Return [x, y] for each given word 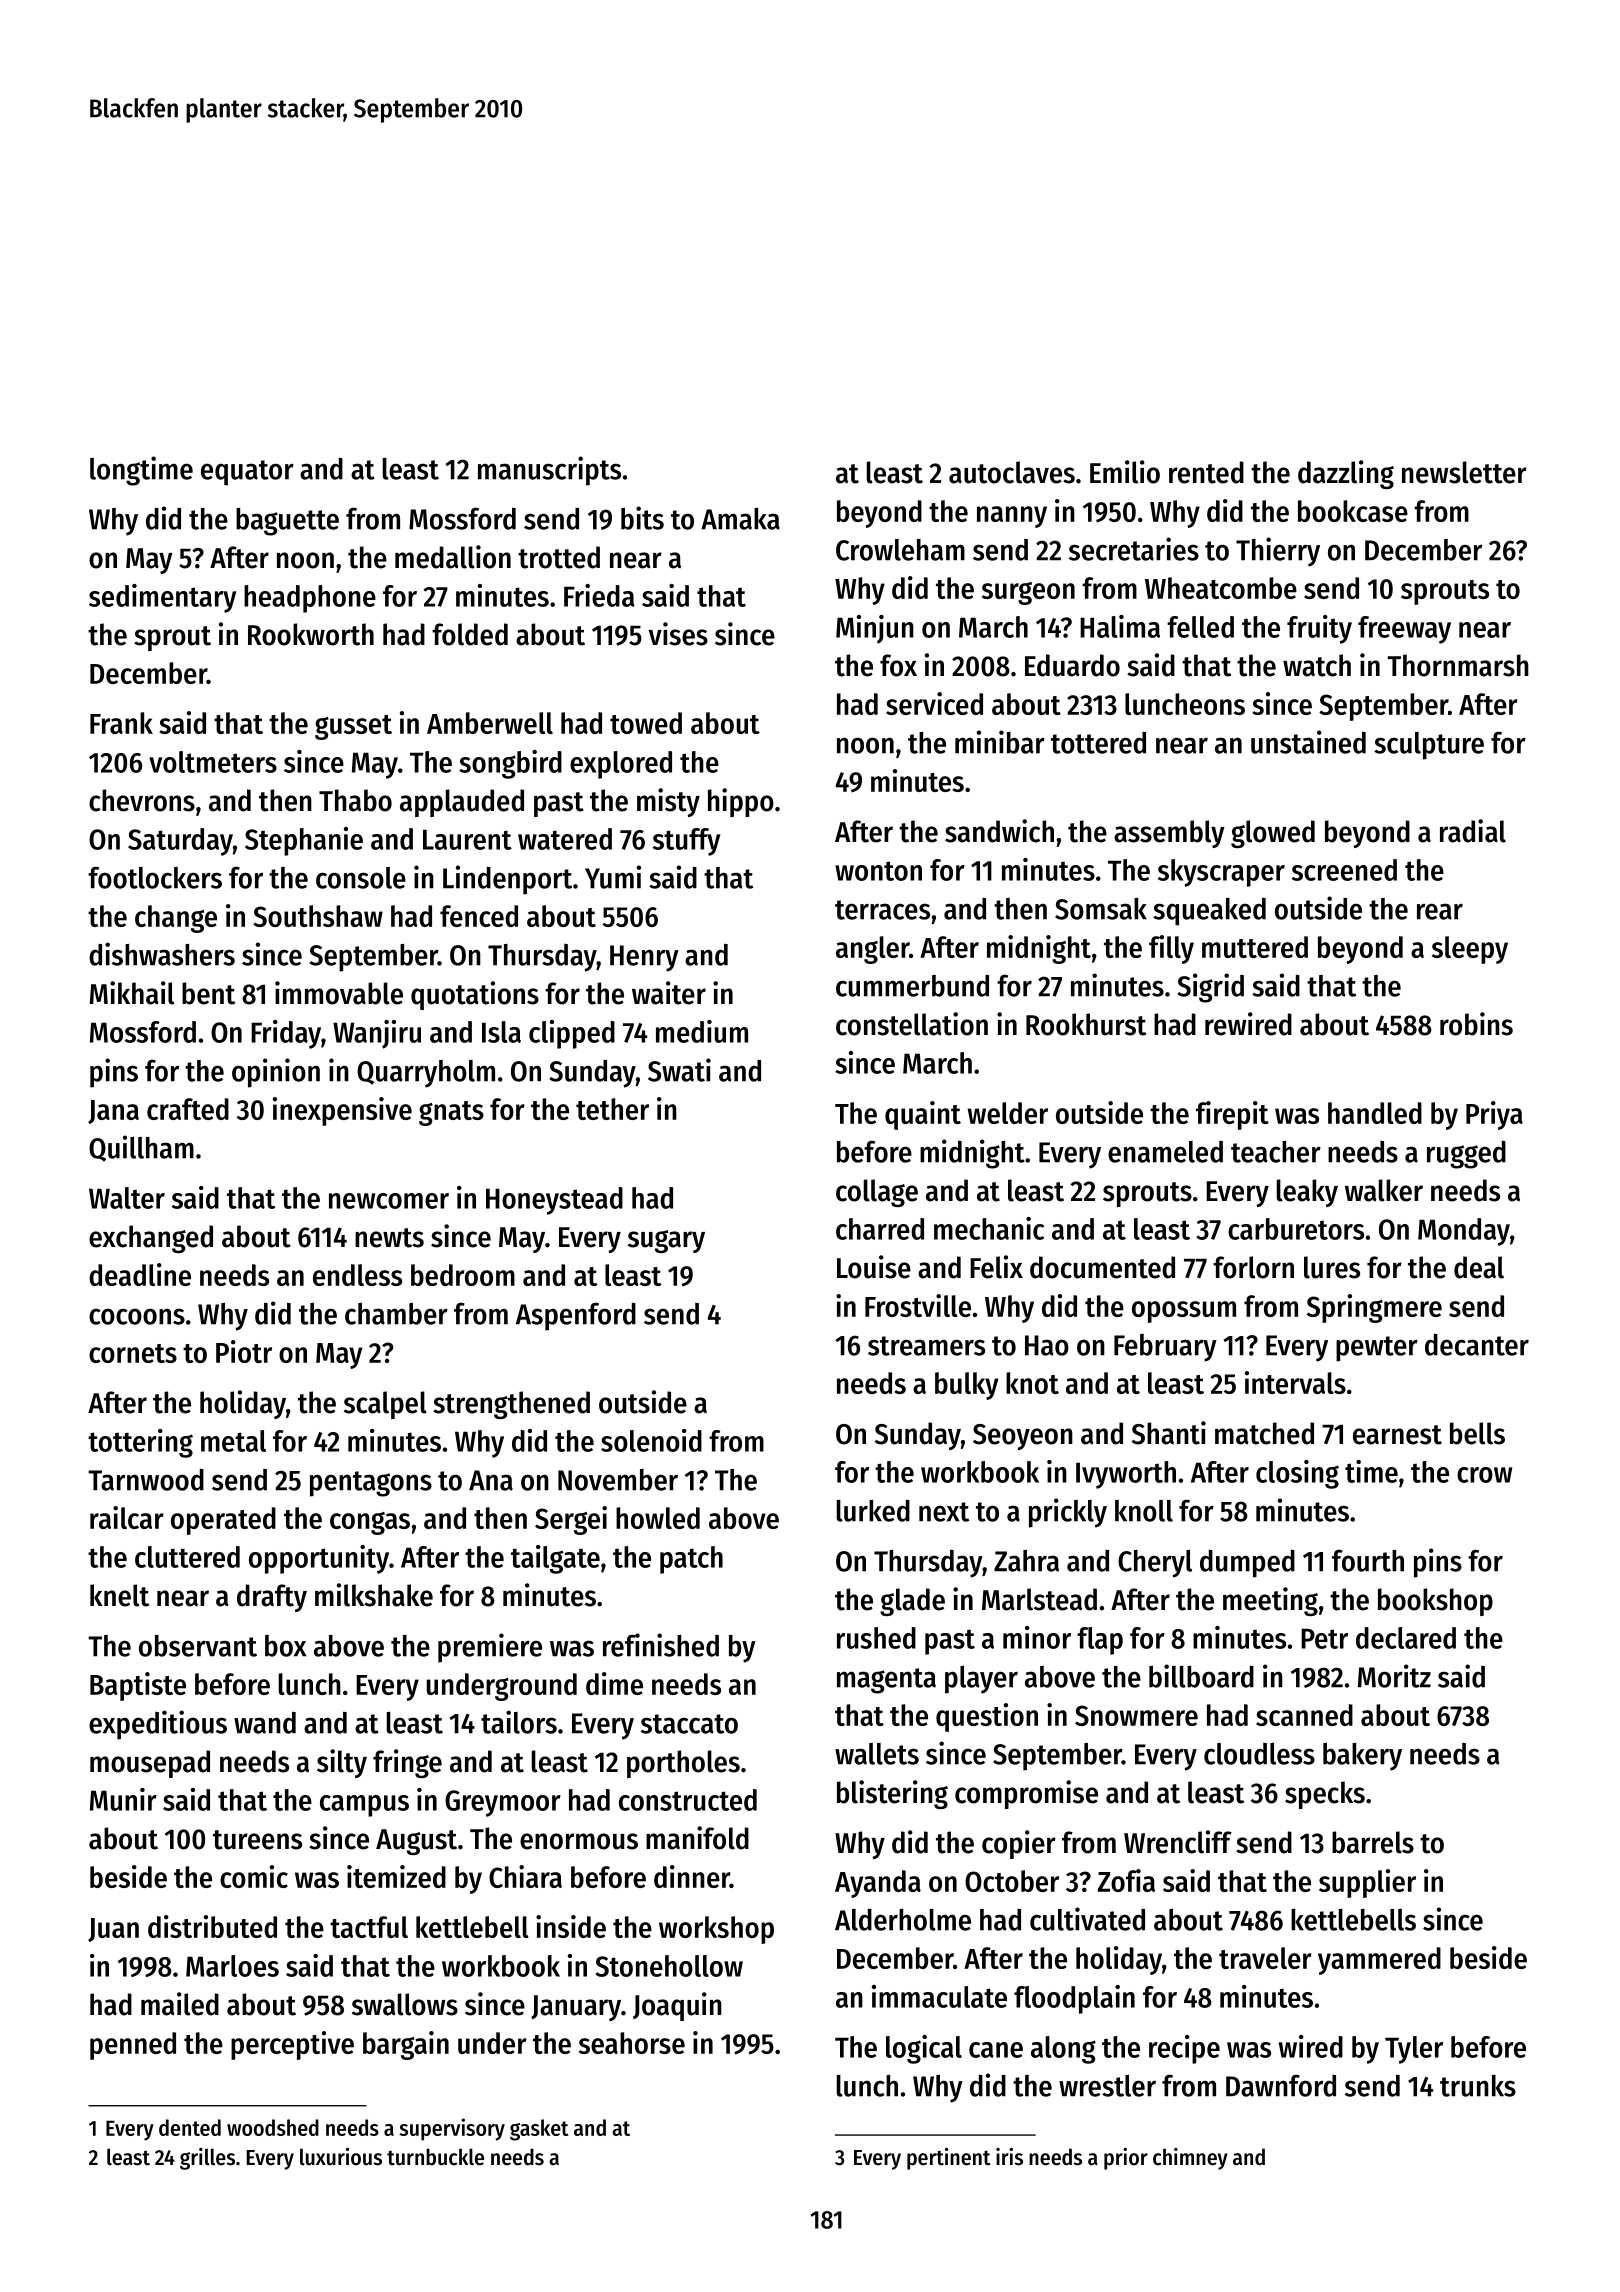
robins [1476, 1024]
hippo [741, 802]
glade [912, 1602]
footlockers [155, 877]
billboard [1201, 1676]
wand [265, 1723]
